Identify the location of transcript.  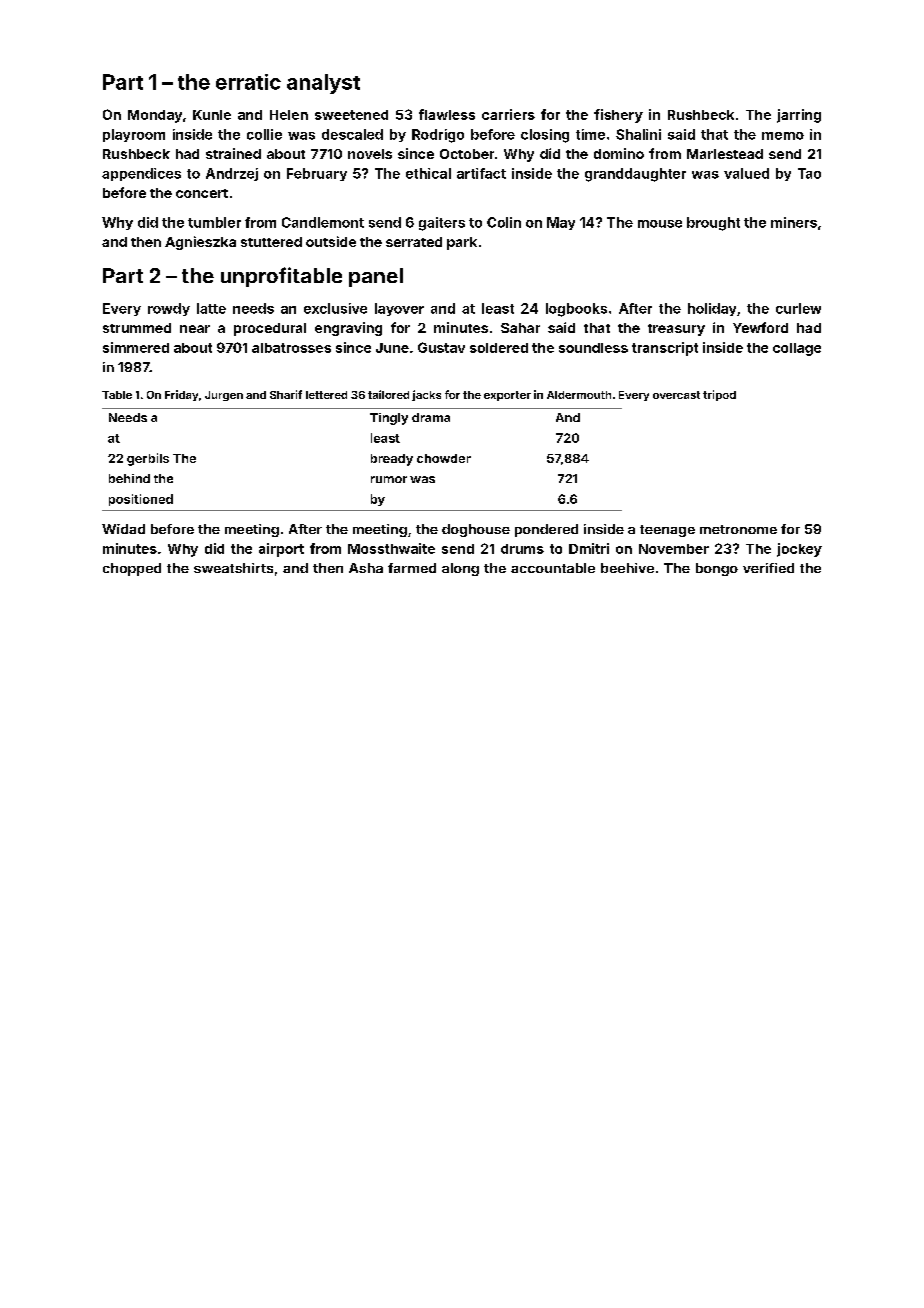
(665, 349).
